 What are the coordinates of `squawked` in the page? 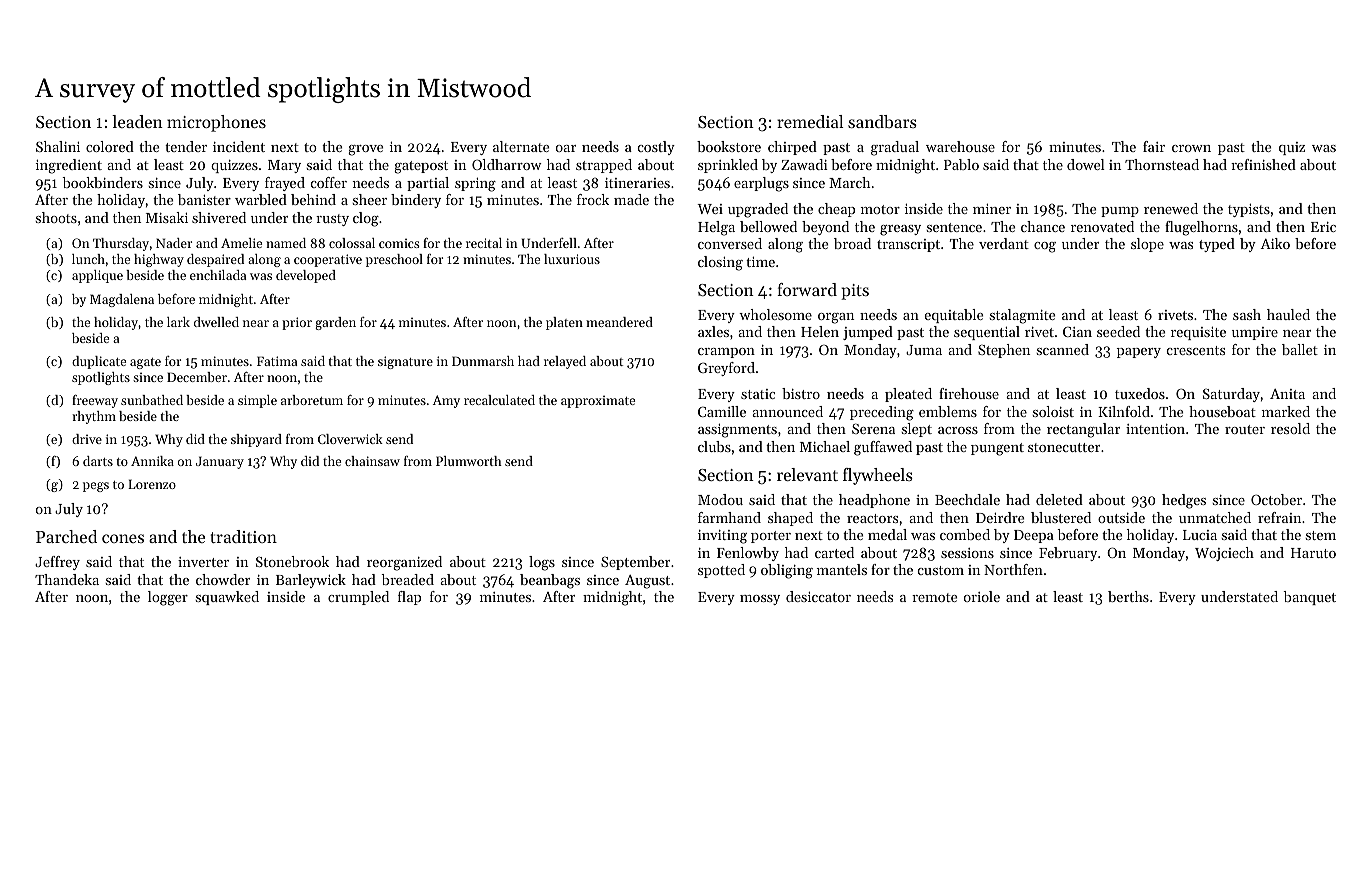 It's located at (227, 598).
